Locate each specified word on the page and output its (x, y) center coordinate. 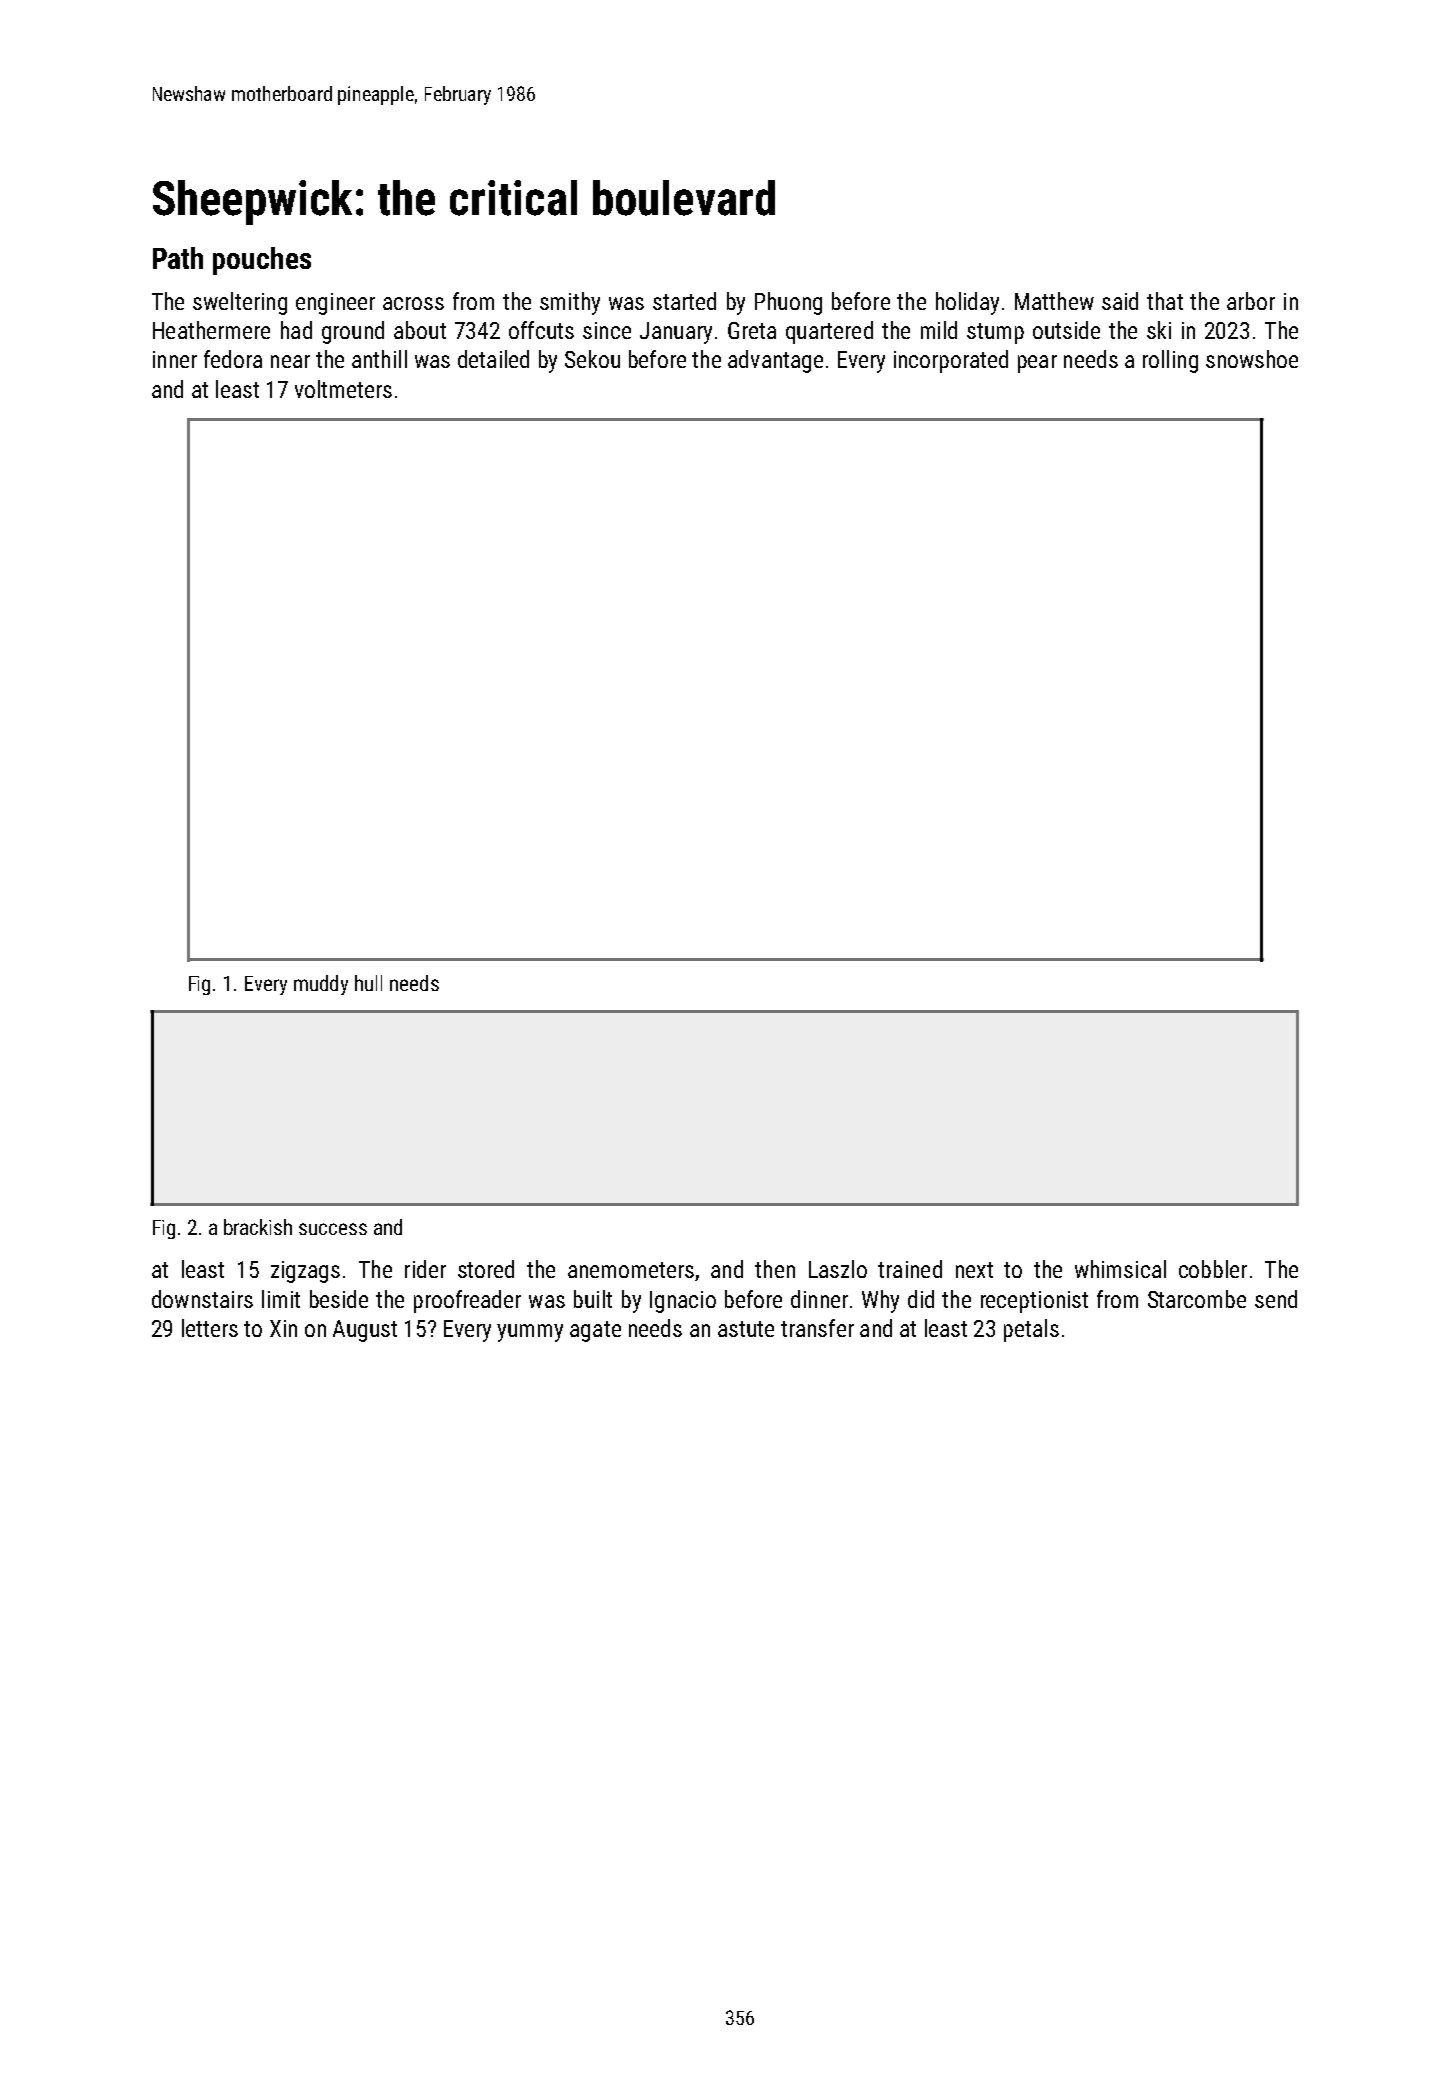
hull (368, 983)
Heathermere (211, 330)
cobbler (1213, 1269)
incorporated (951, 361)
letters (210, 1328)
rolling (1170, 361)
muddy (321, 985)
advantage (775, 361)
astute (746, 1329)
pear (1037, 364)
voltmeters (343, 389)
